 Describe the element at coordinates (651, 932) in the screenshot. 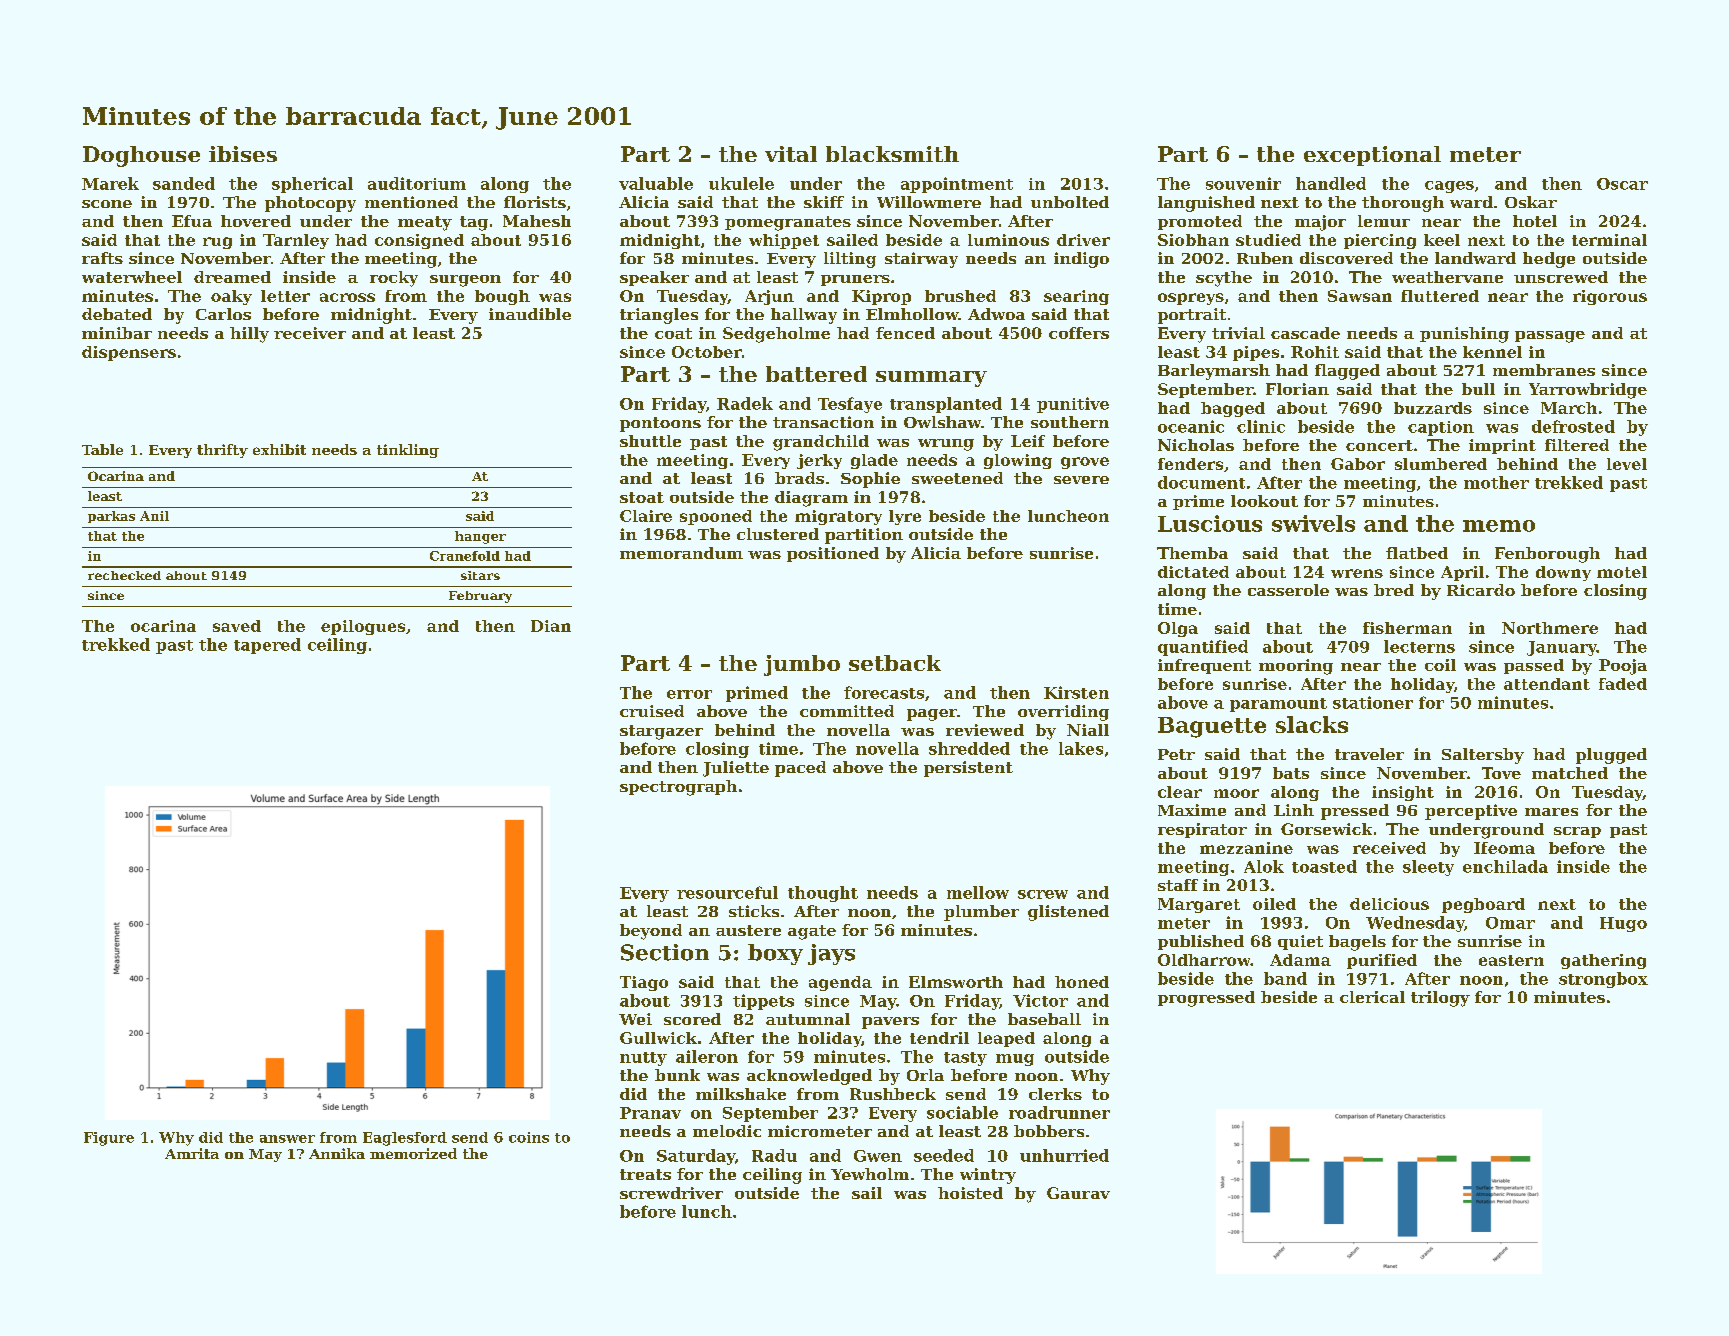

I see `beyond` at that location.
